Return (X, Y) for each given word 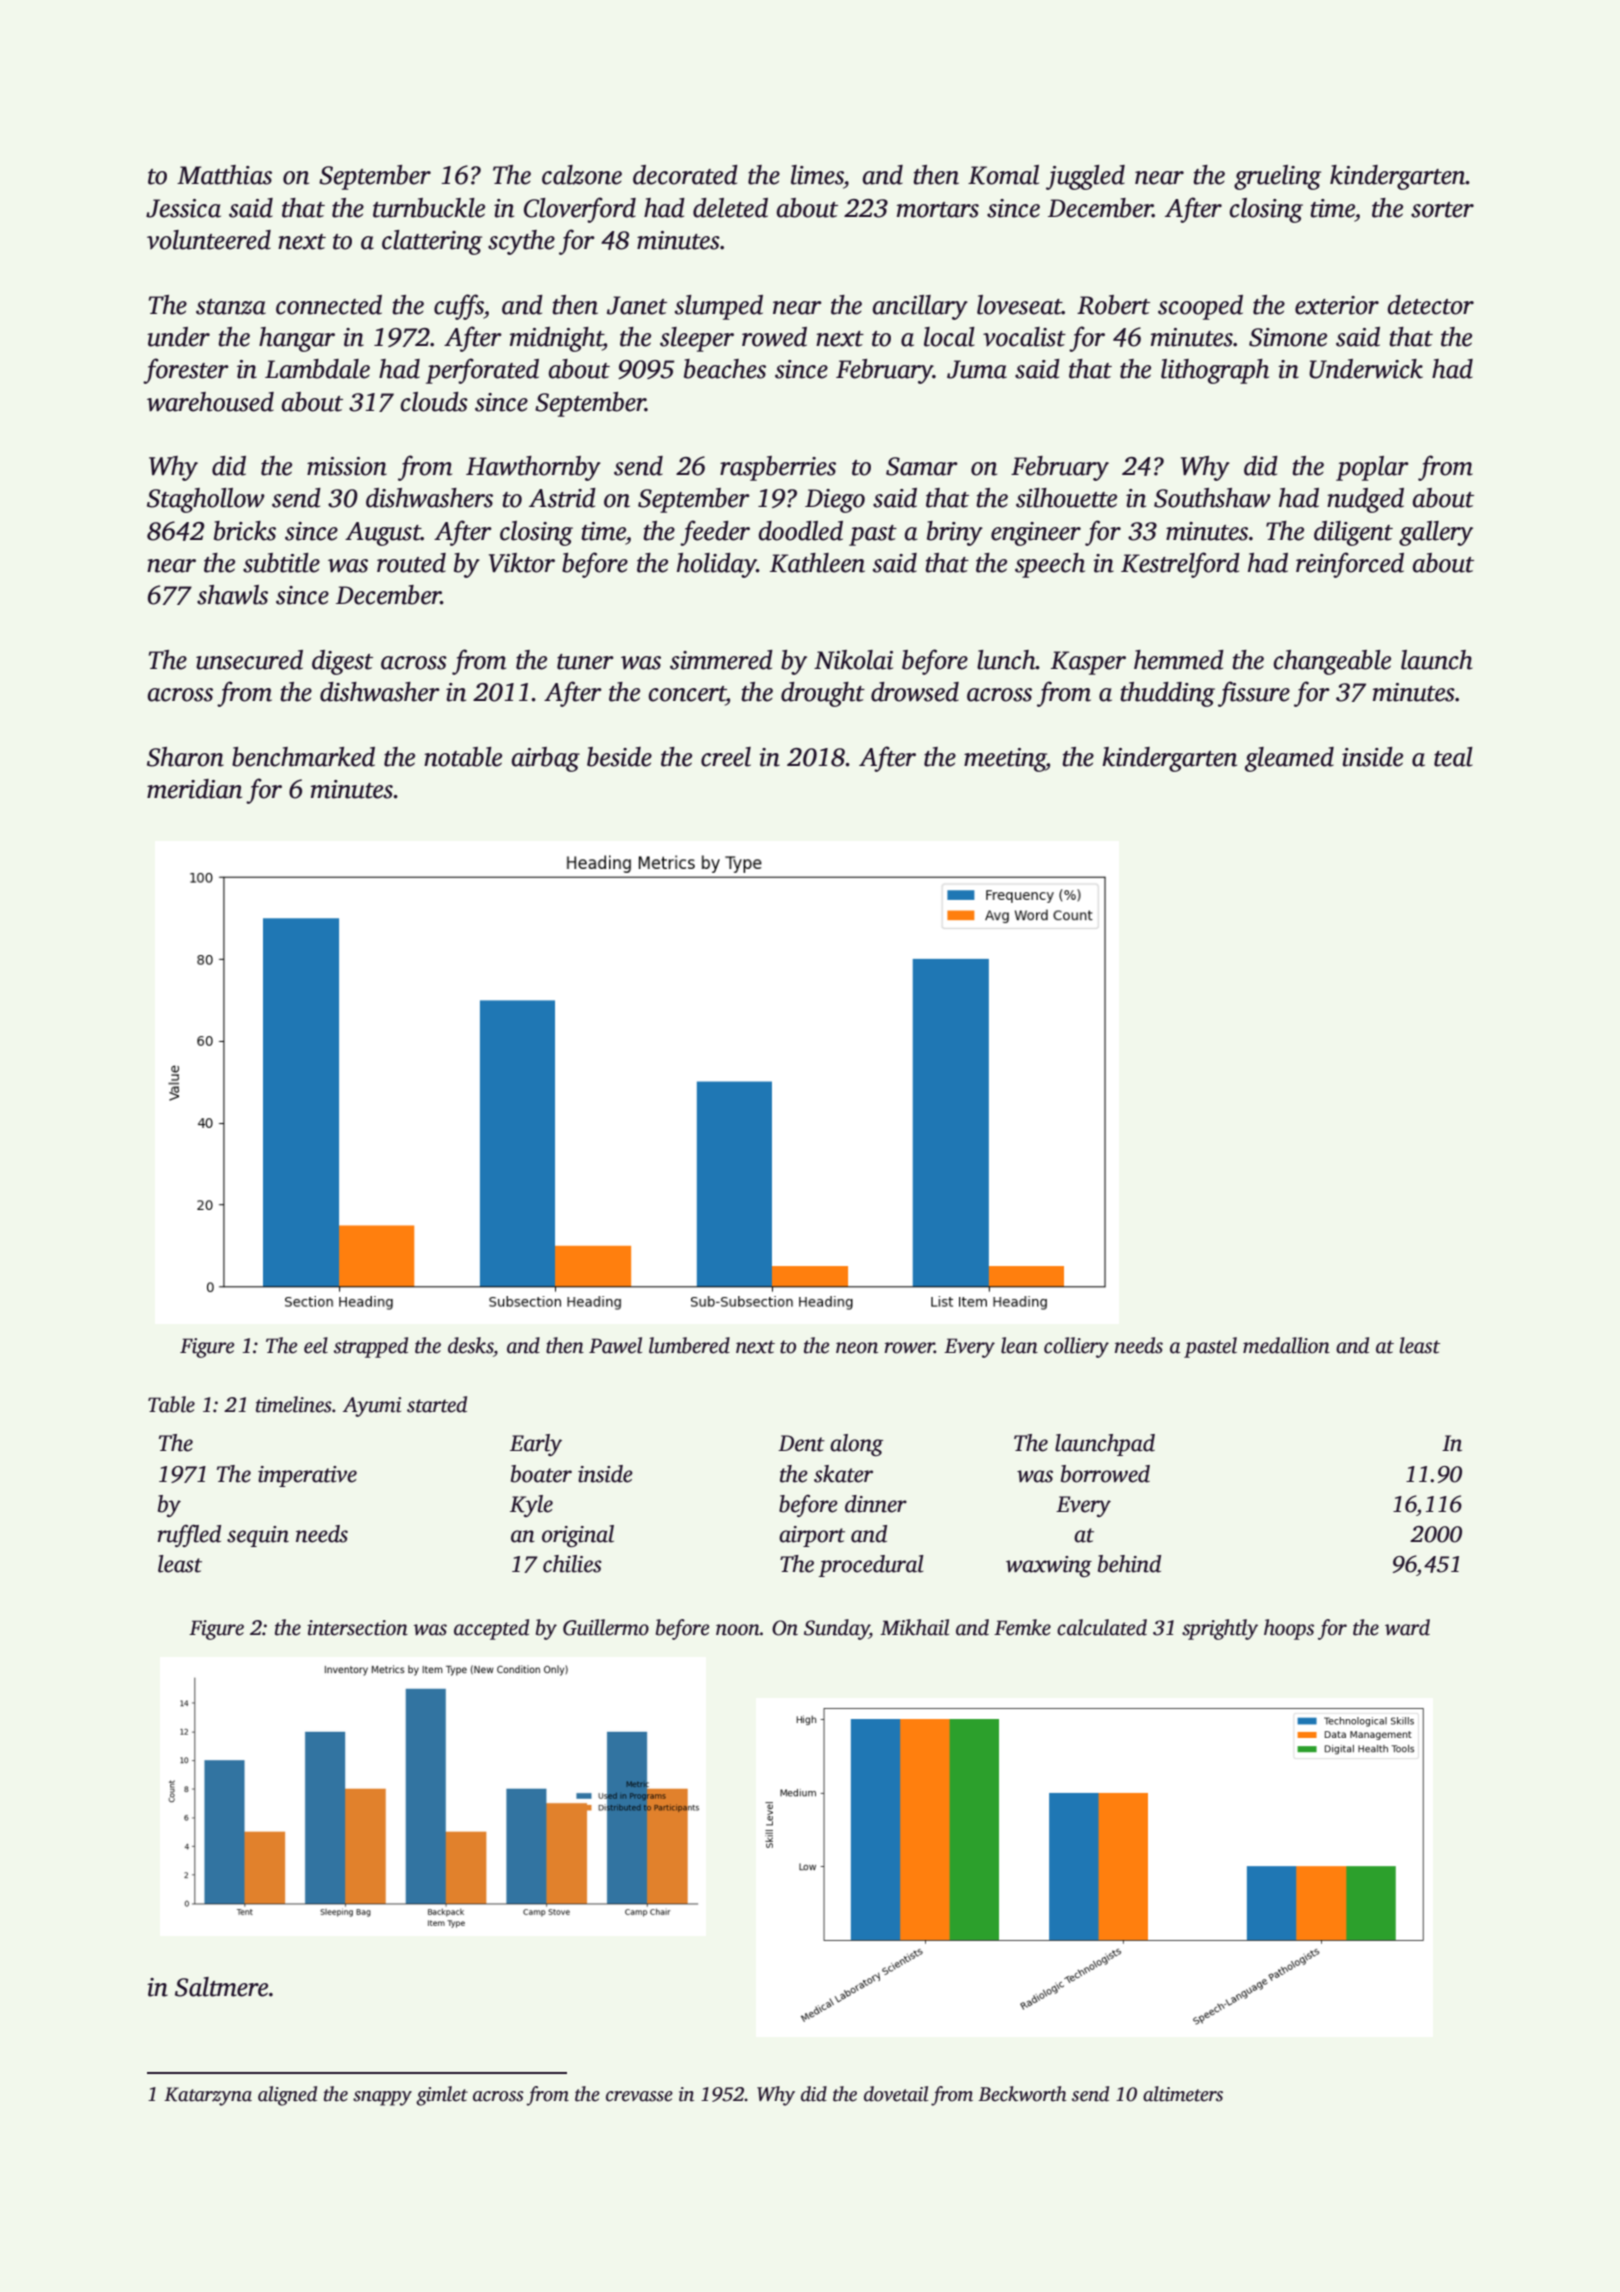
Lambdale (317, 369)
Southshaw (1212, 498)
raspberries (778, 468)
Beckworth (1022, 2094)
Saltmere (221, 1987)
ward (1407, 1627)
